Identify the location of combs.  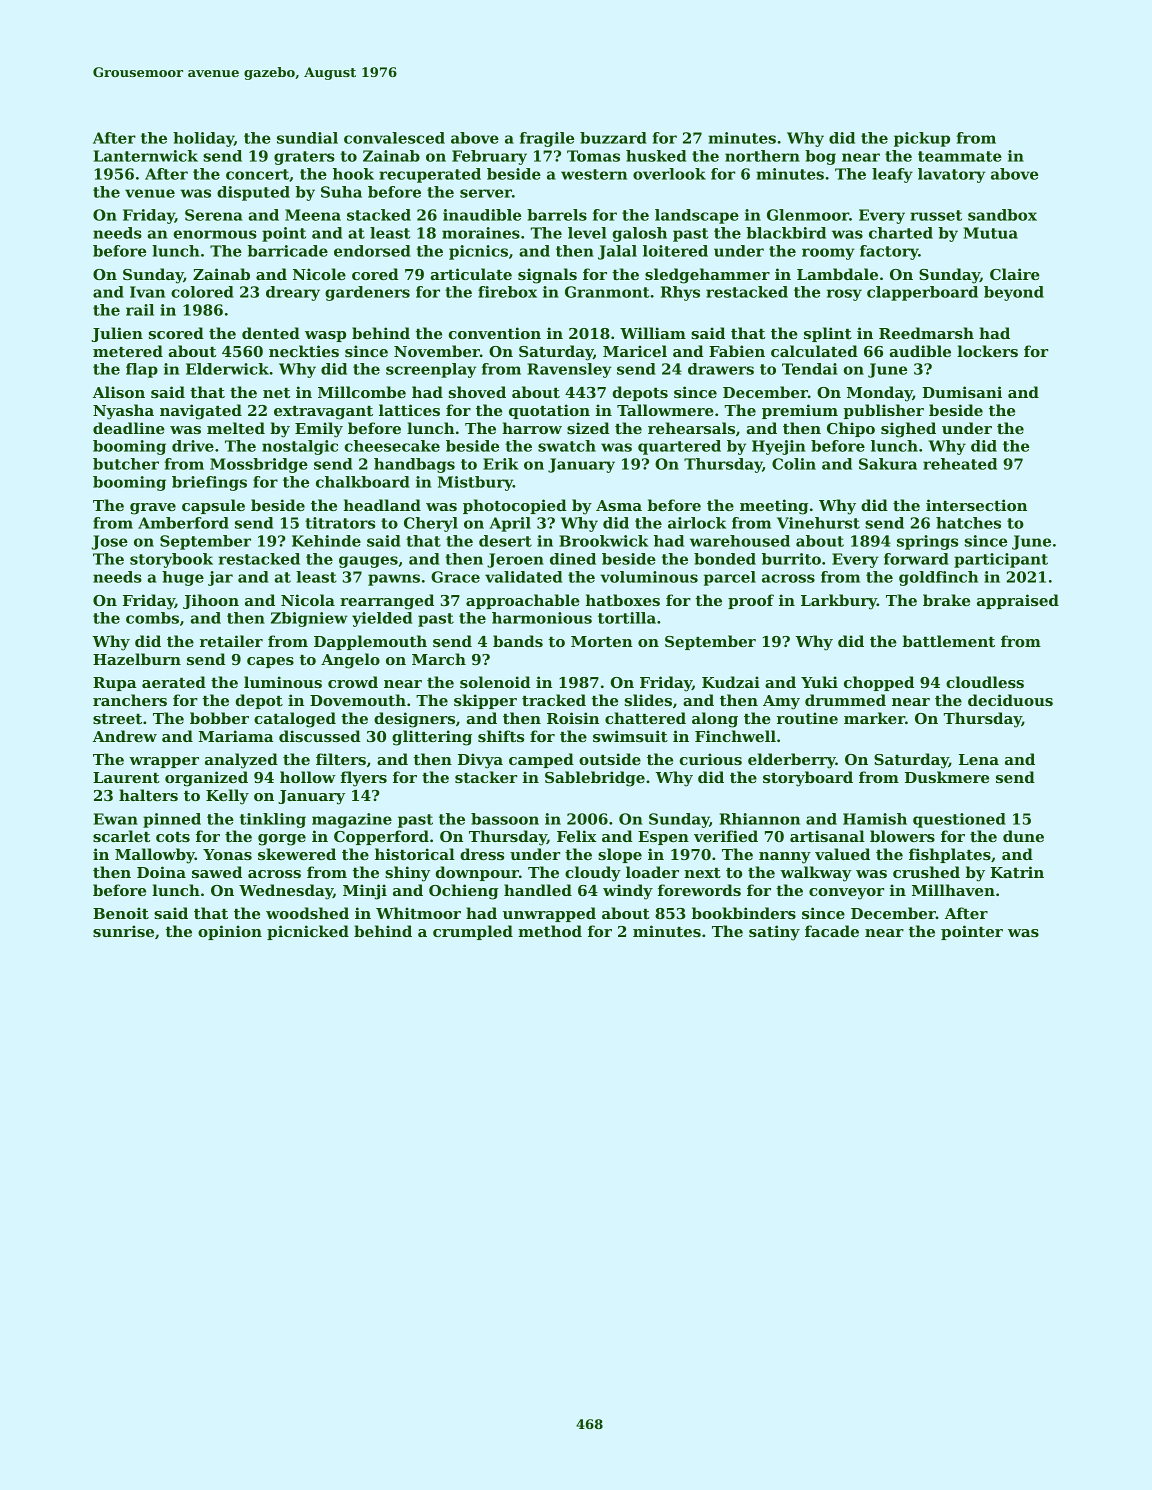
(152, 618).
